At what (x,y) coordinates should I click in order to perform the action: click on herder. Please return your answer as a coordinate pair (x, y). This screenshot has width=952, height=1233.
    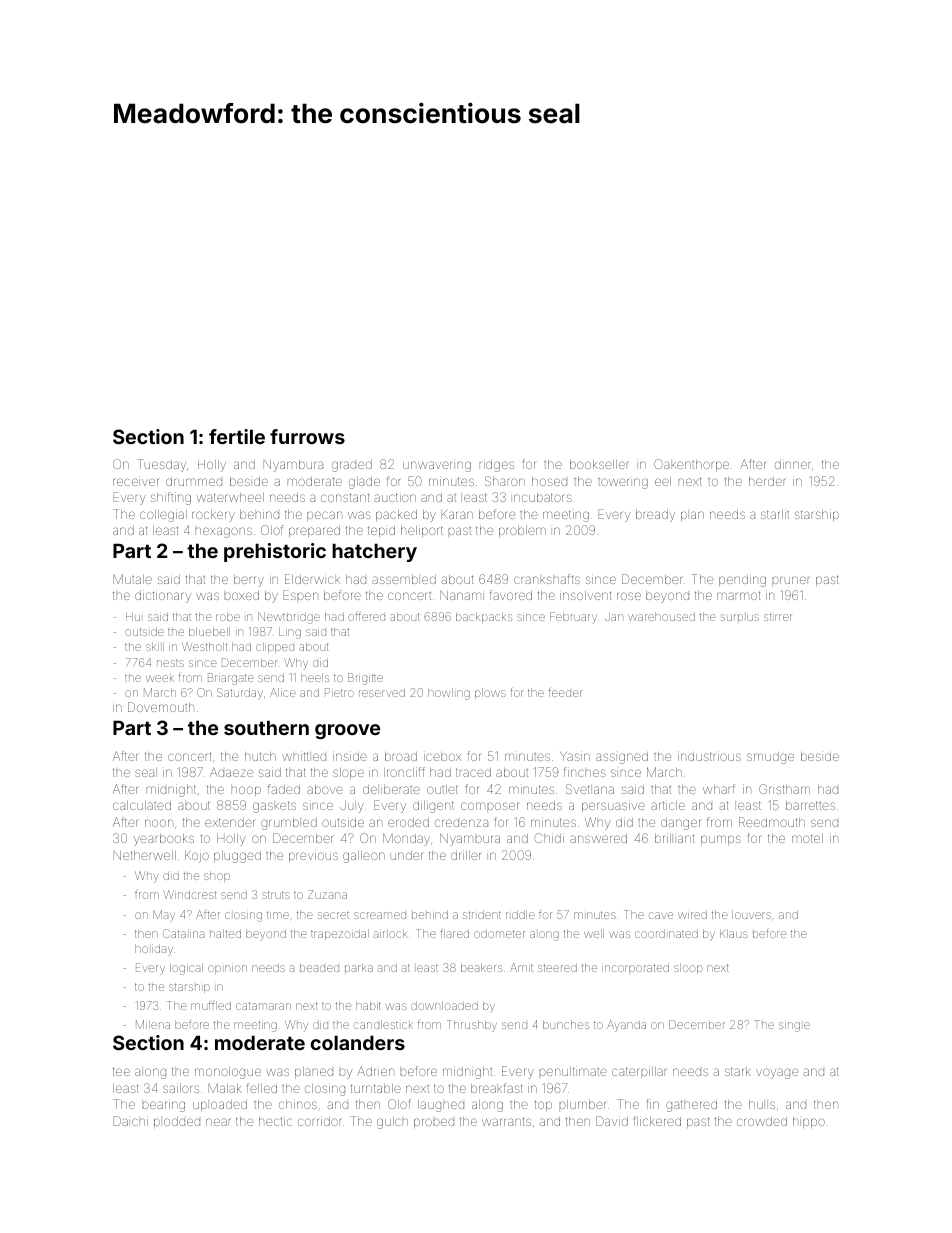
    Looking at the image, I should click on (767, 481).
